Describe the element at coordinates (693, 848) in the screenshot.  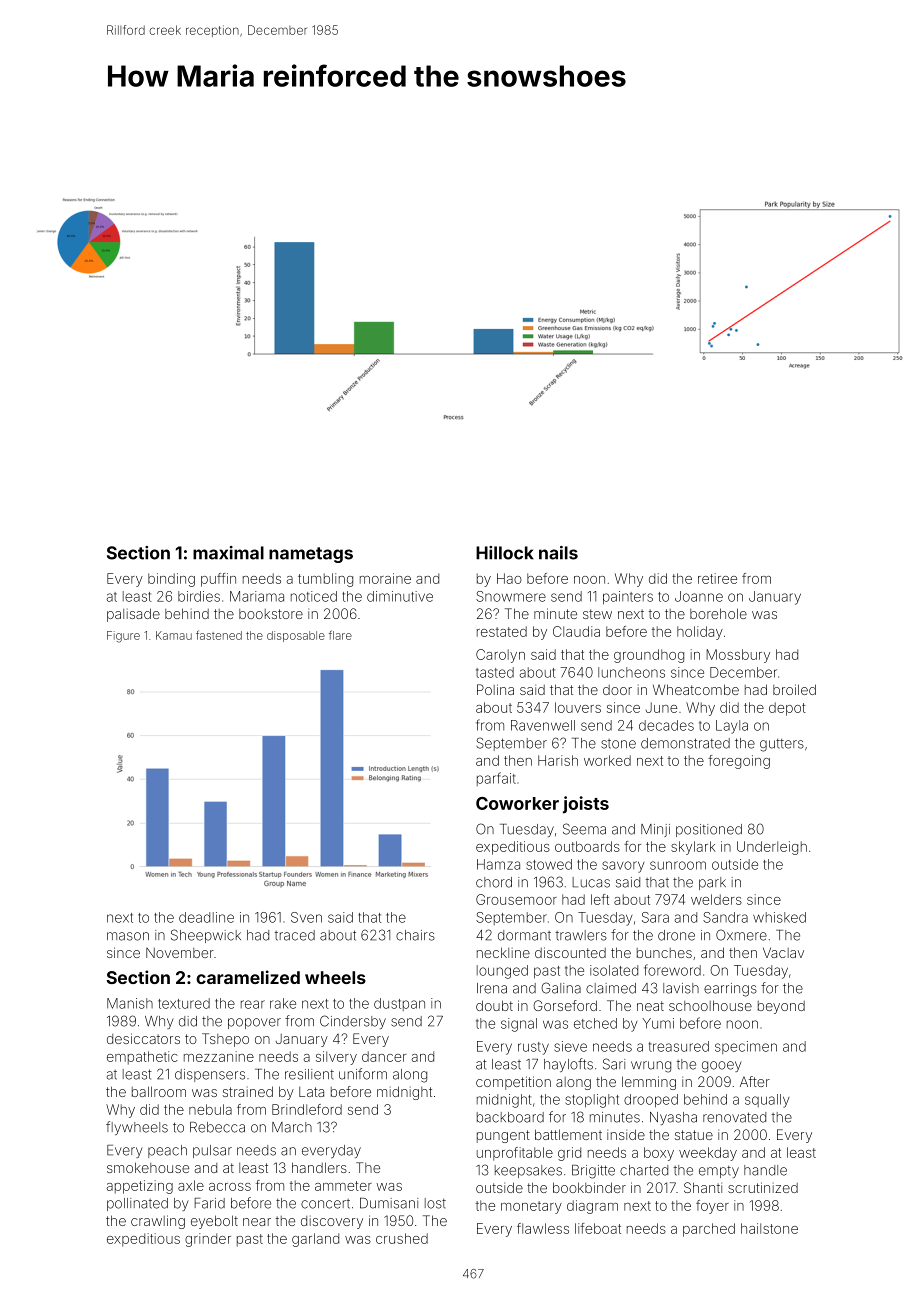
I see `skylark` at that location.
